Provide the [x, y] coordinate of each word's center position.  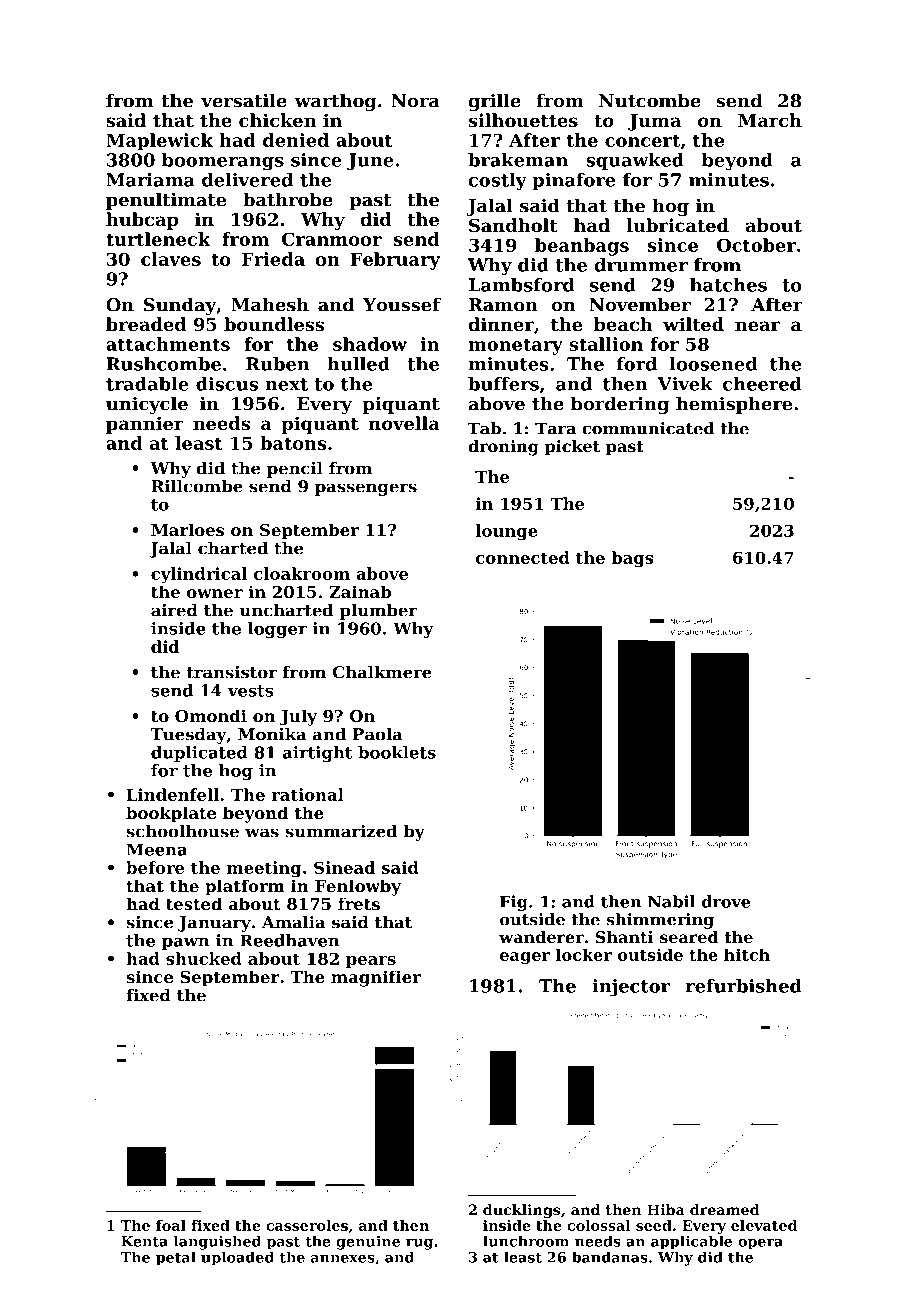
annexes [343, 1259]
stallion [606, 344]
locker [584, 954]
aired [174, 610]
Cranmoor [332, 239]
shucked [204, 958]
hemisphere [734, 405]
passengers [366, 489]
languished [217, 1242]
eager [525, 958]
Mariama [150, 180]
